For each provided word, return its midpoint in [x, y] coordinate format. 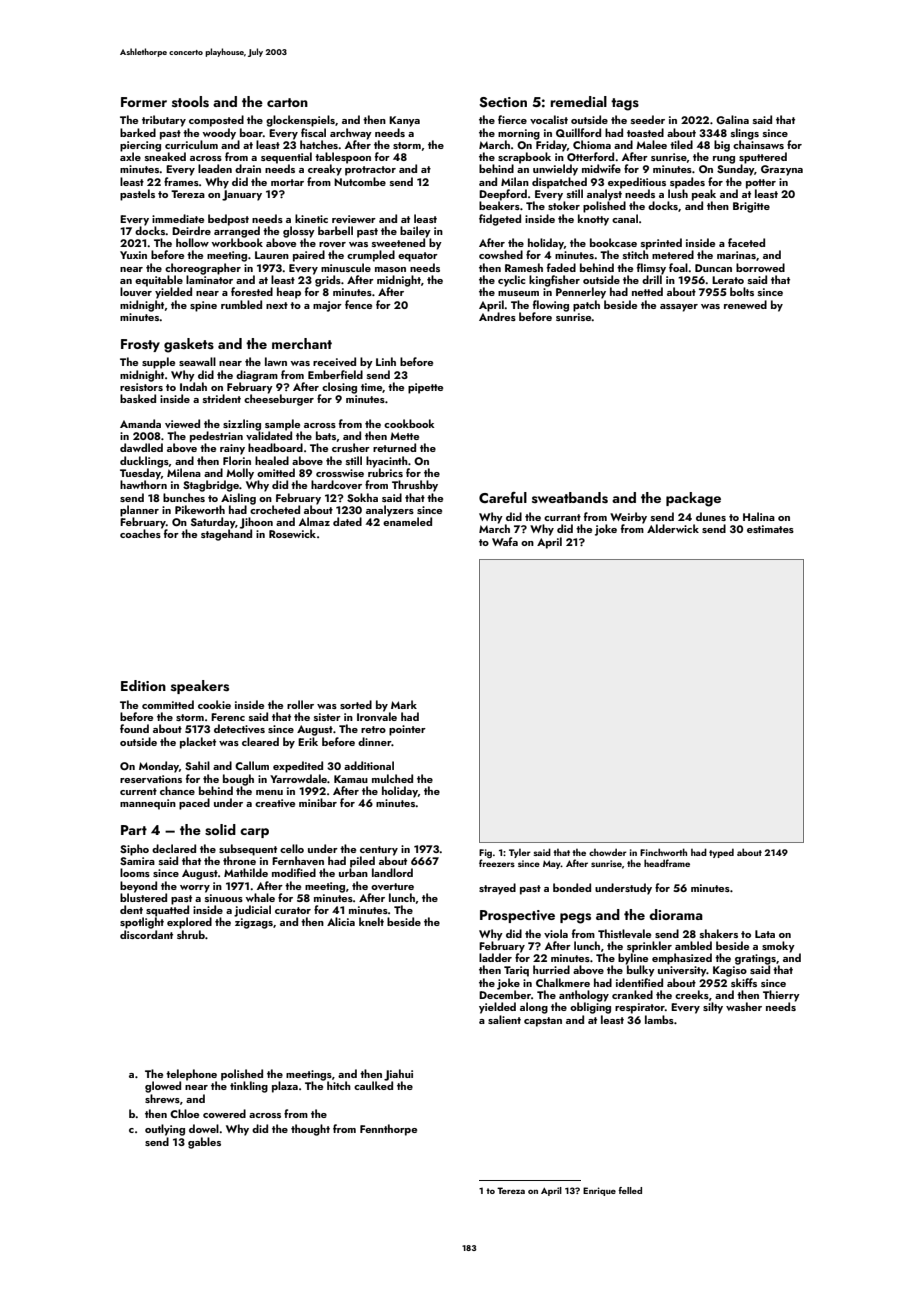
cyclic [511, 281]
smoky [778, 947]
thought [310, 1130]
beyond [138, 887]
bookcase [613, 242]
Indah [193, 386]
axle [130, 156]
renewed [745, 304]
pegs [575, 918]
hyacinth [387, 462]
